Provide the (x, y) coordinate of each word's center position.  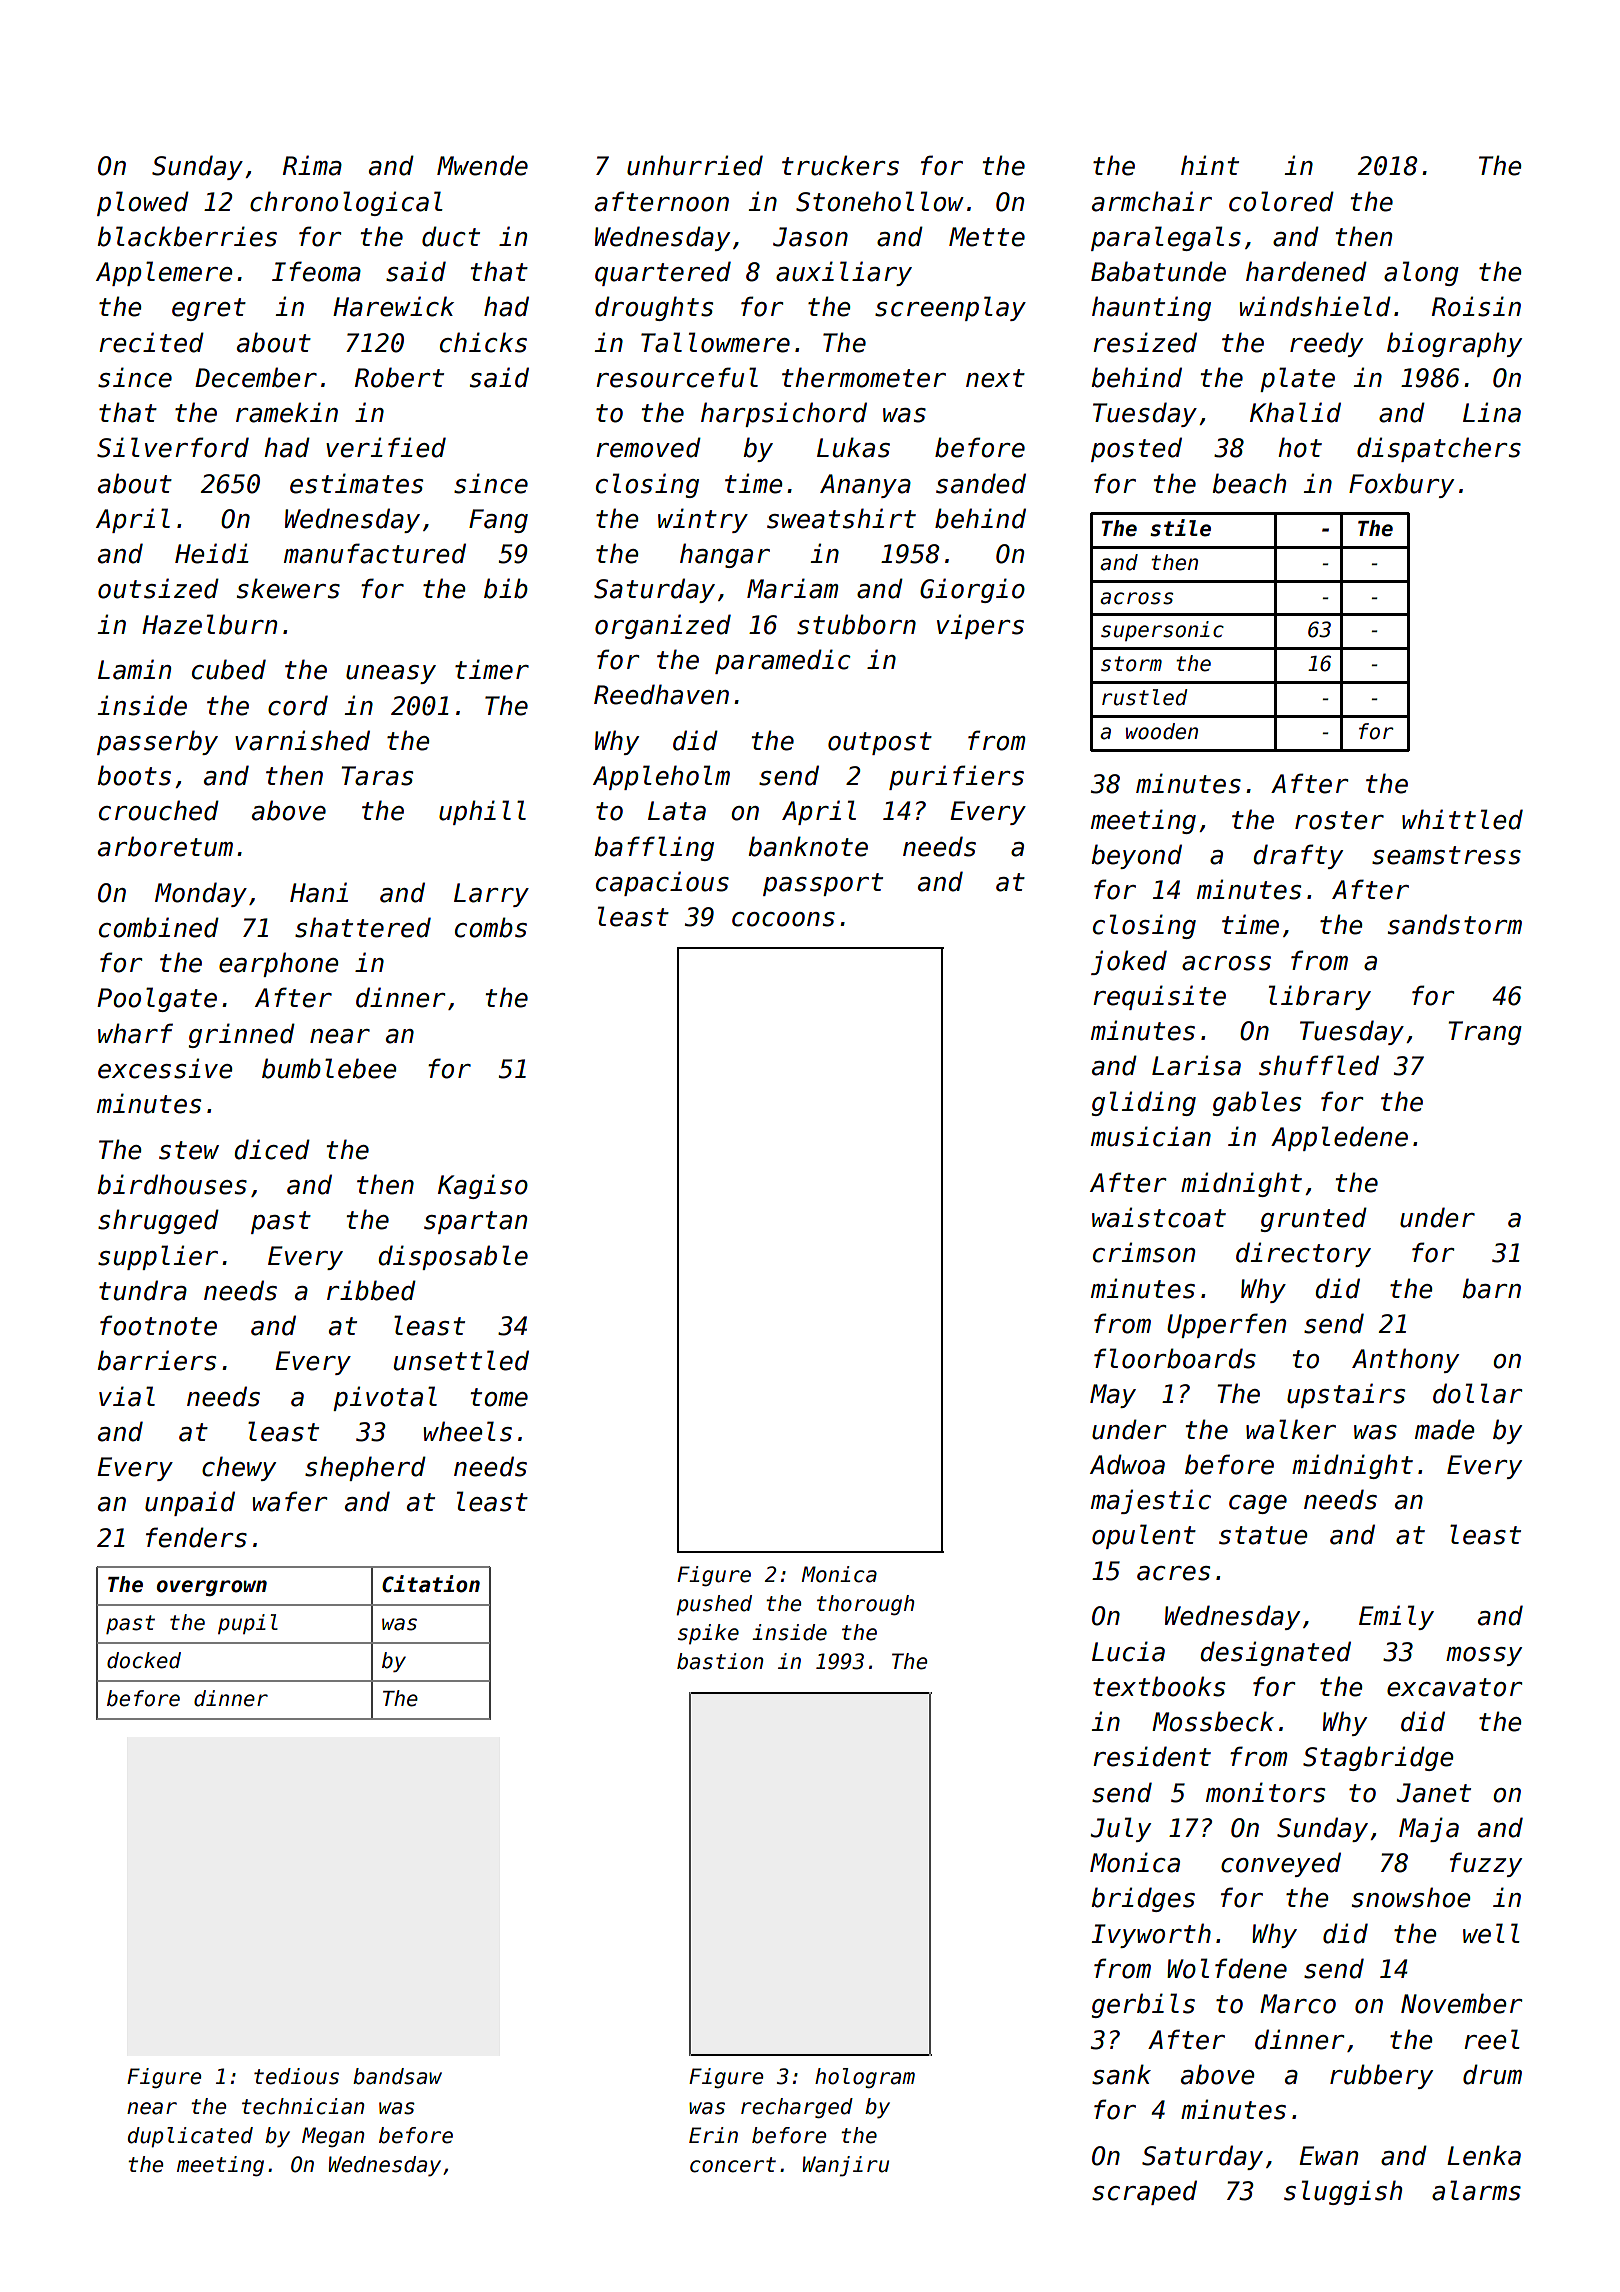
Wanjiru (846, 2166)
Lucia (1128, 1651)
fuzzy (1486, 1864)
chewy (239, 1468)
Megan (333, 2137)
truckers (840, 165)
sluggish (1343, 2192)
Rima (312, 165)
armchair (1152, 201)
